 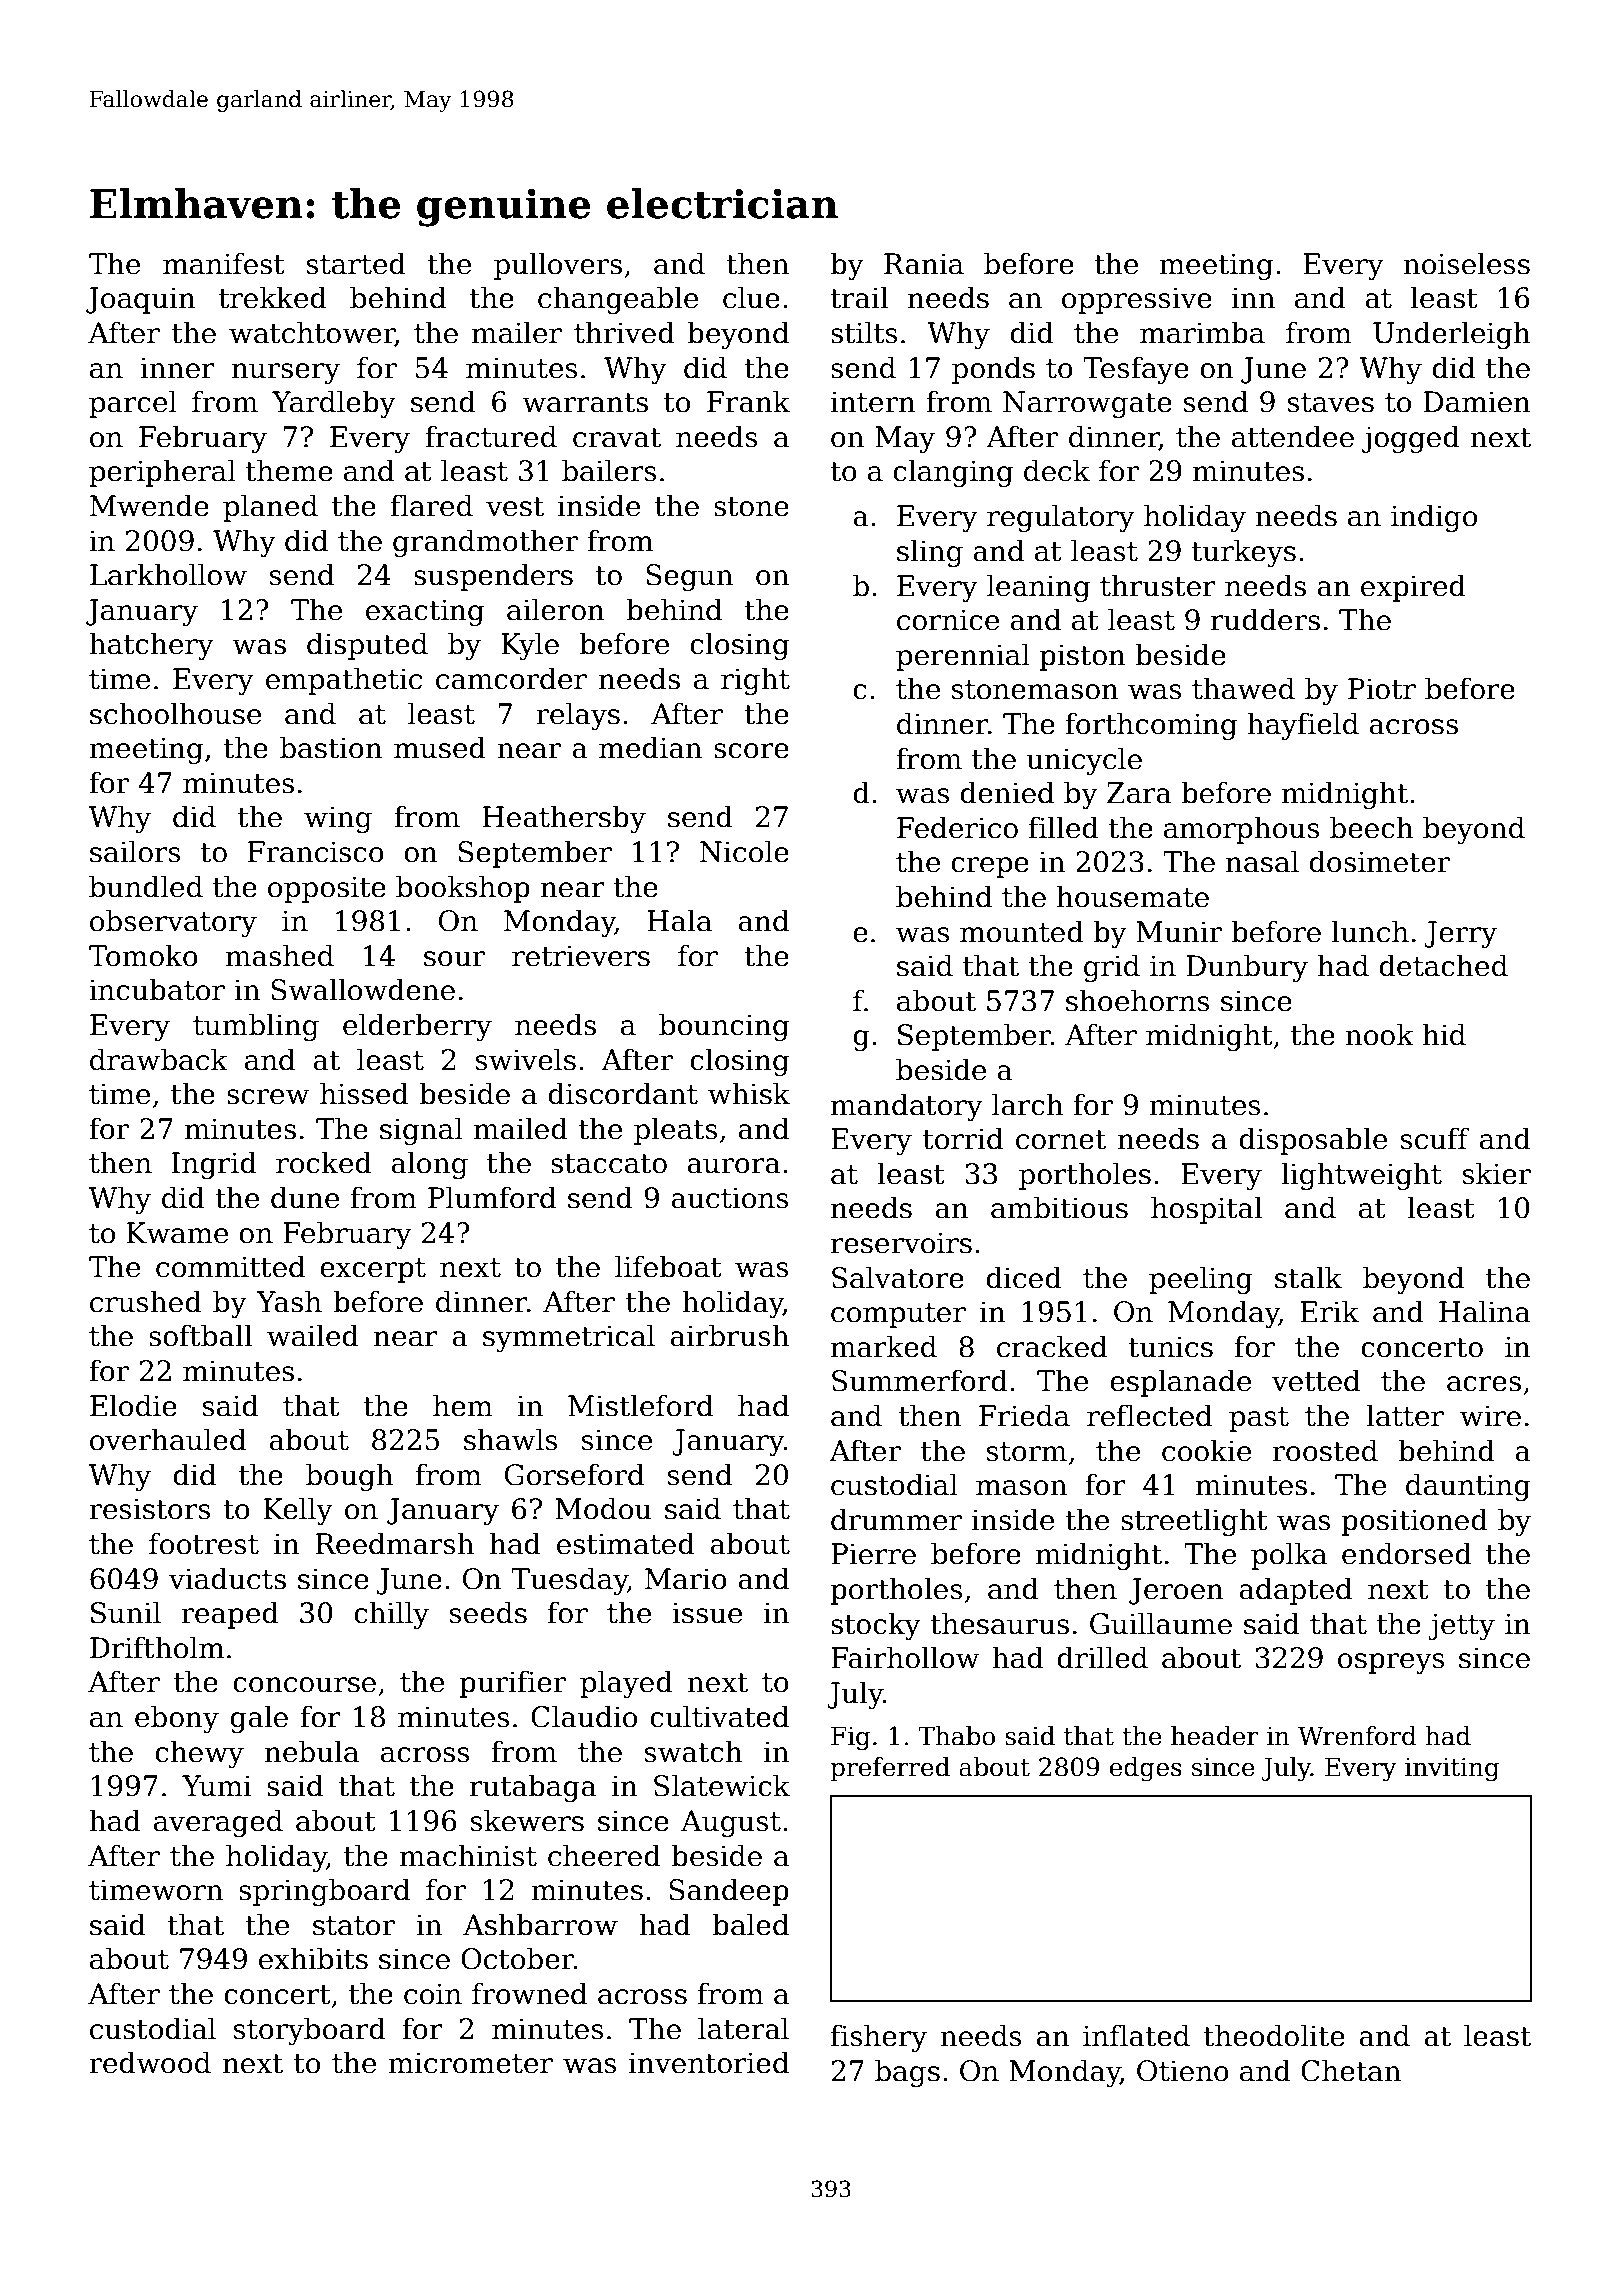 What do you see at coordinates (650, 747) in the screenshot?
I see `median` at bounding box center [650, 747].
